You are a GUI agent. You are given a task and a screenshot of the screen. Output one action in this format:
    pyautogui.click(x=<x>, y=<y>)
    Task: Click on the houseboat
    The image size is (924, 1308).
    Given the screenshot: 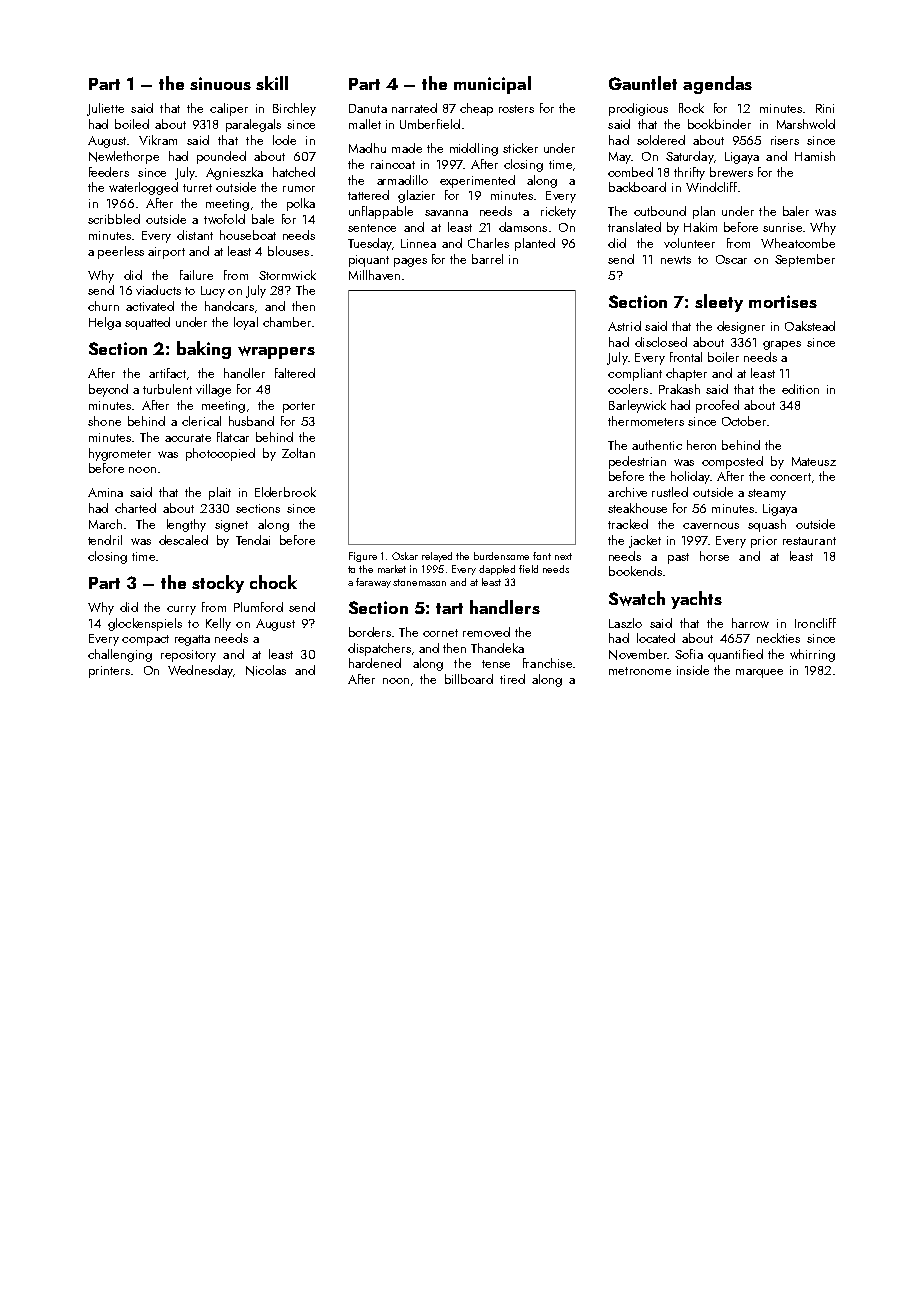 What is the action you would take?
    pyautogui.click(x=248, y=235)
